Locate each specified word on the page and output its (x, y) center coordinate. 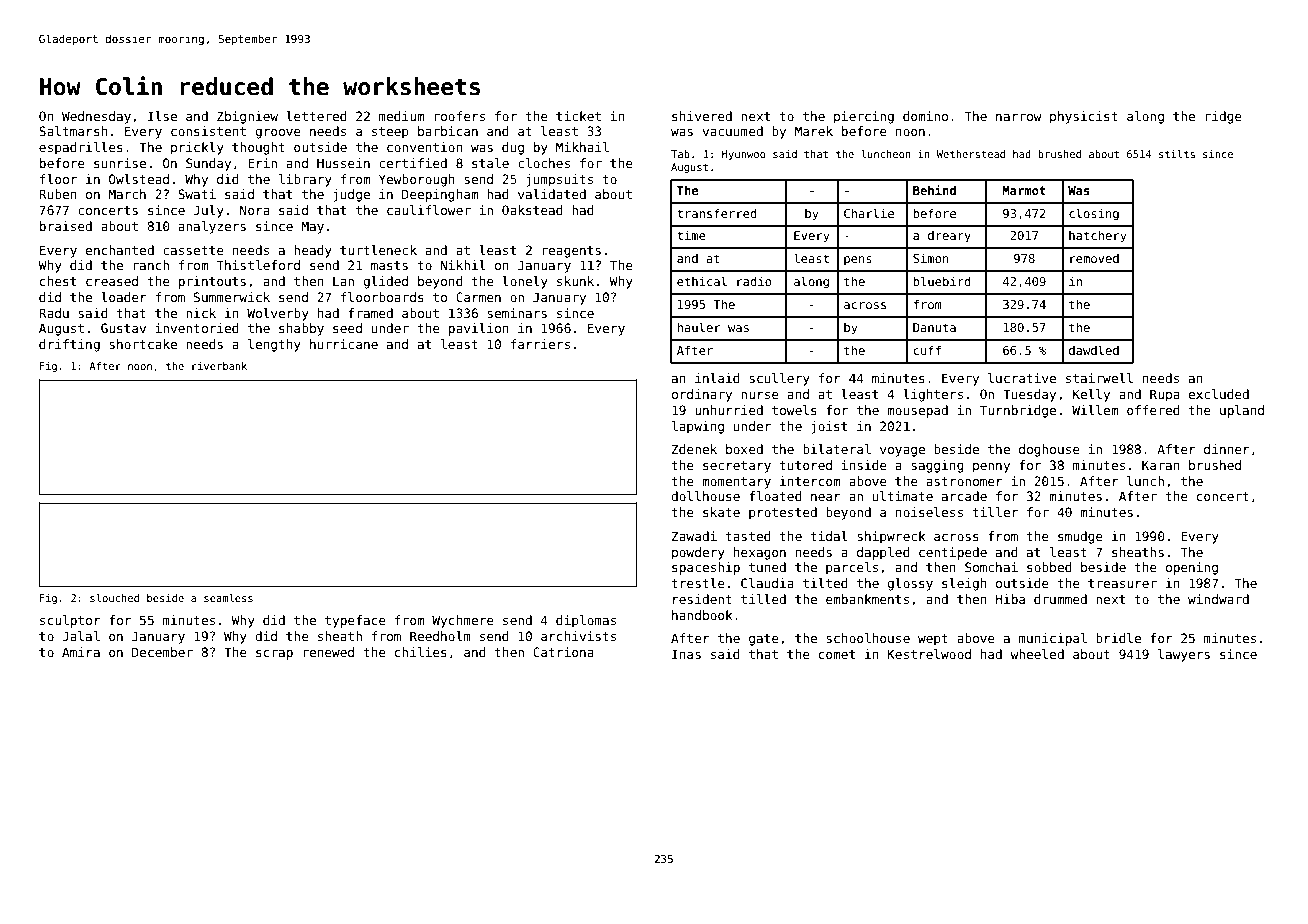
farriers (540, 344)
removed (1094, 258)
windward (1218, 599)
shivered (702, 116)
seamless (228, 598)
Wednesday (96, 117)
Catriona (563, 652)
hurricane (344, 344)
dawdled (1094, 350)
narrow (1019, 117)
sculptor (70, 621)
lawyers (1184, 655)
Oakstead (532, 210)
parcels (852, 568)
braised (66, 226)
